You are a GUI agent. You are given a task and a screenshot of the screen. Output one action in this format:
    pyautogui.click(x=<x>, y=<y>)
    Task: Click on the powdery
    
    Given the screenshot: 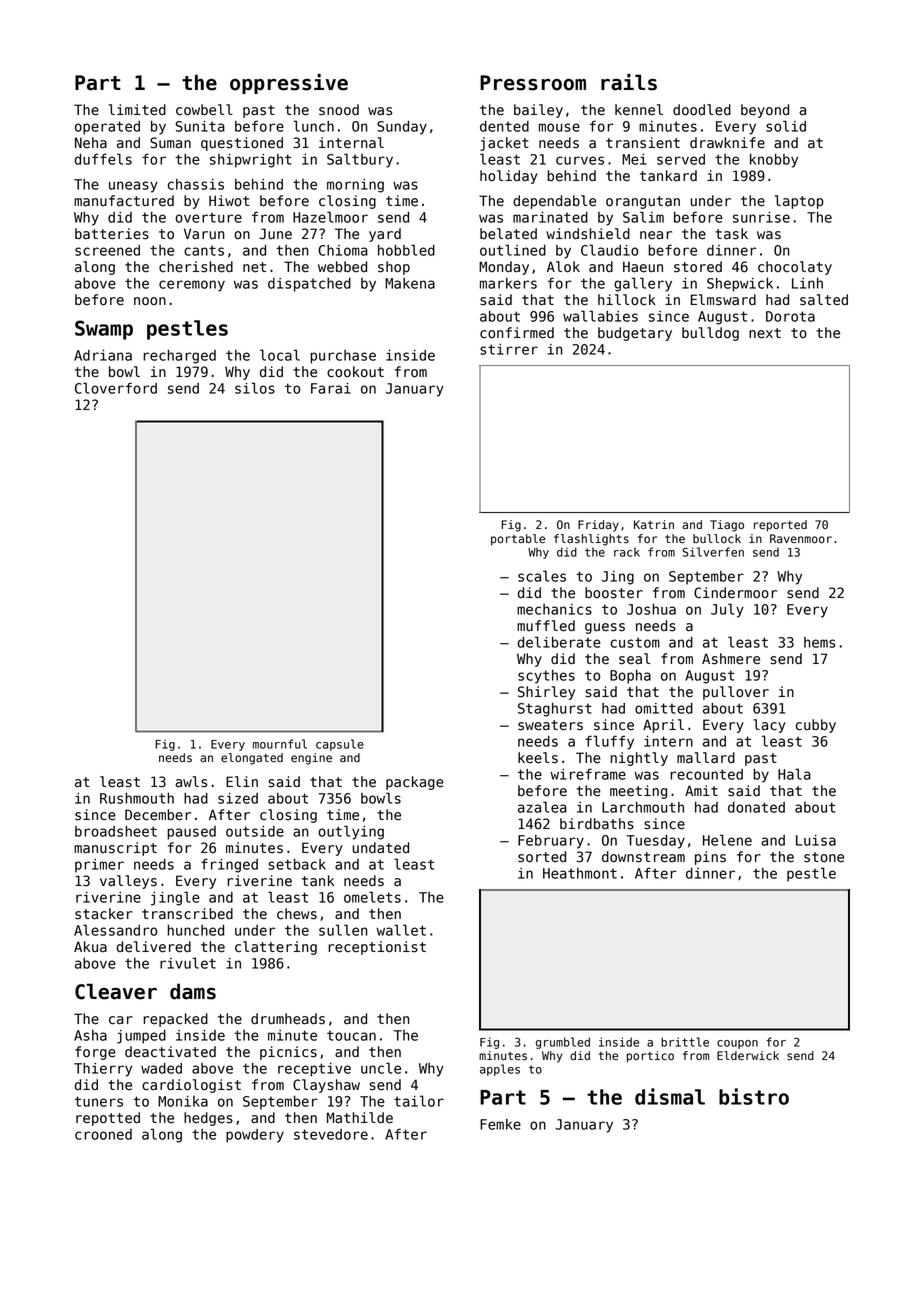 What is the action you would take?
    pyautogui.click(x=255, y=1136)
